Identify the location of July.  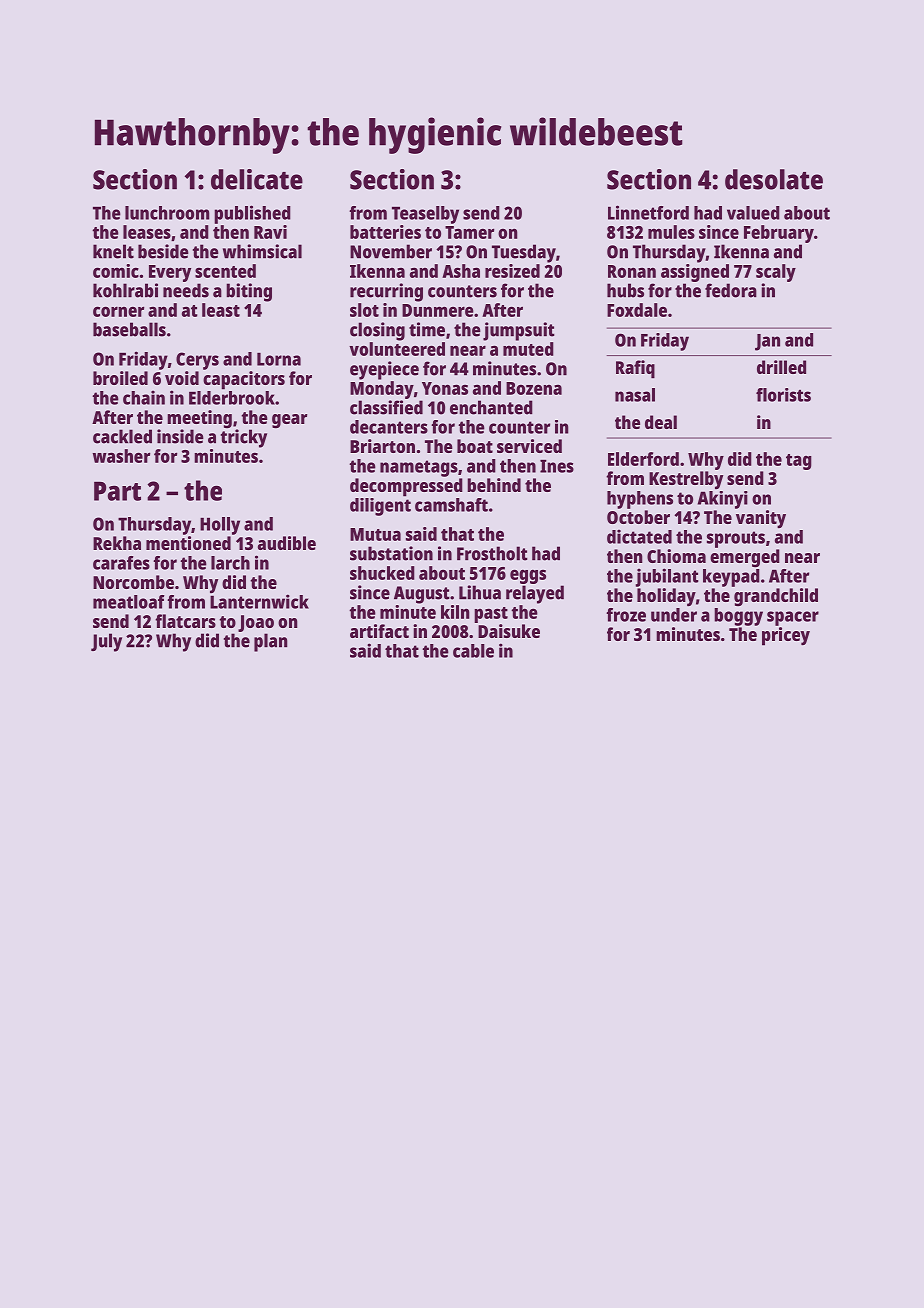
(106, 642).
